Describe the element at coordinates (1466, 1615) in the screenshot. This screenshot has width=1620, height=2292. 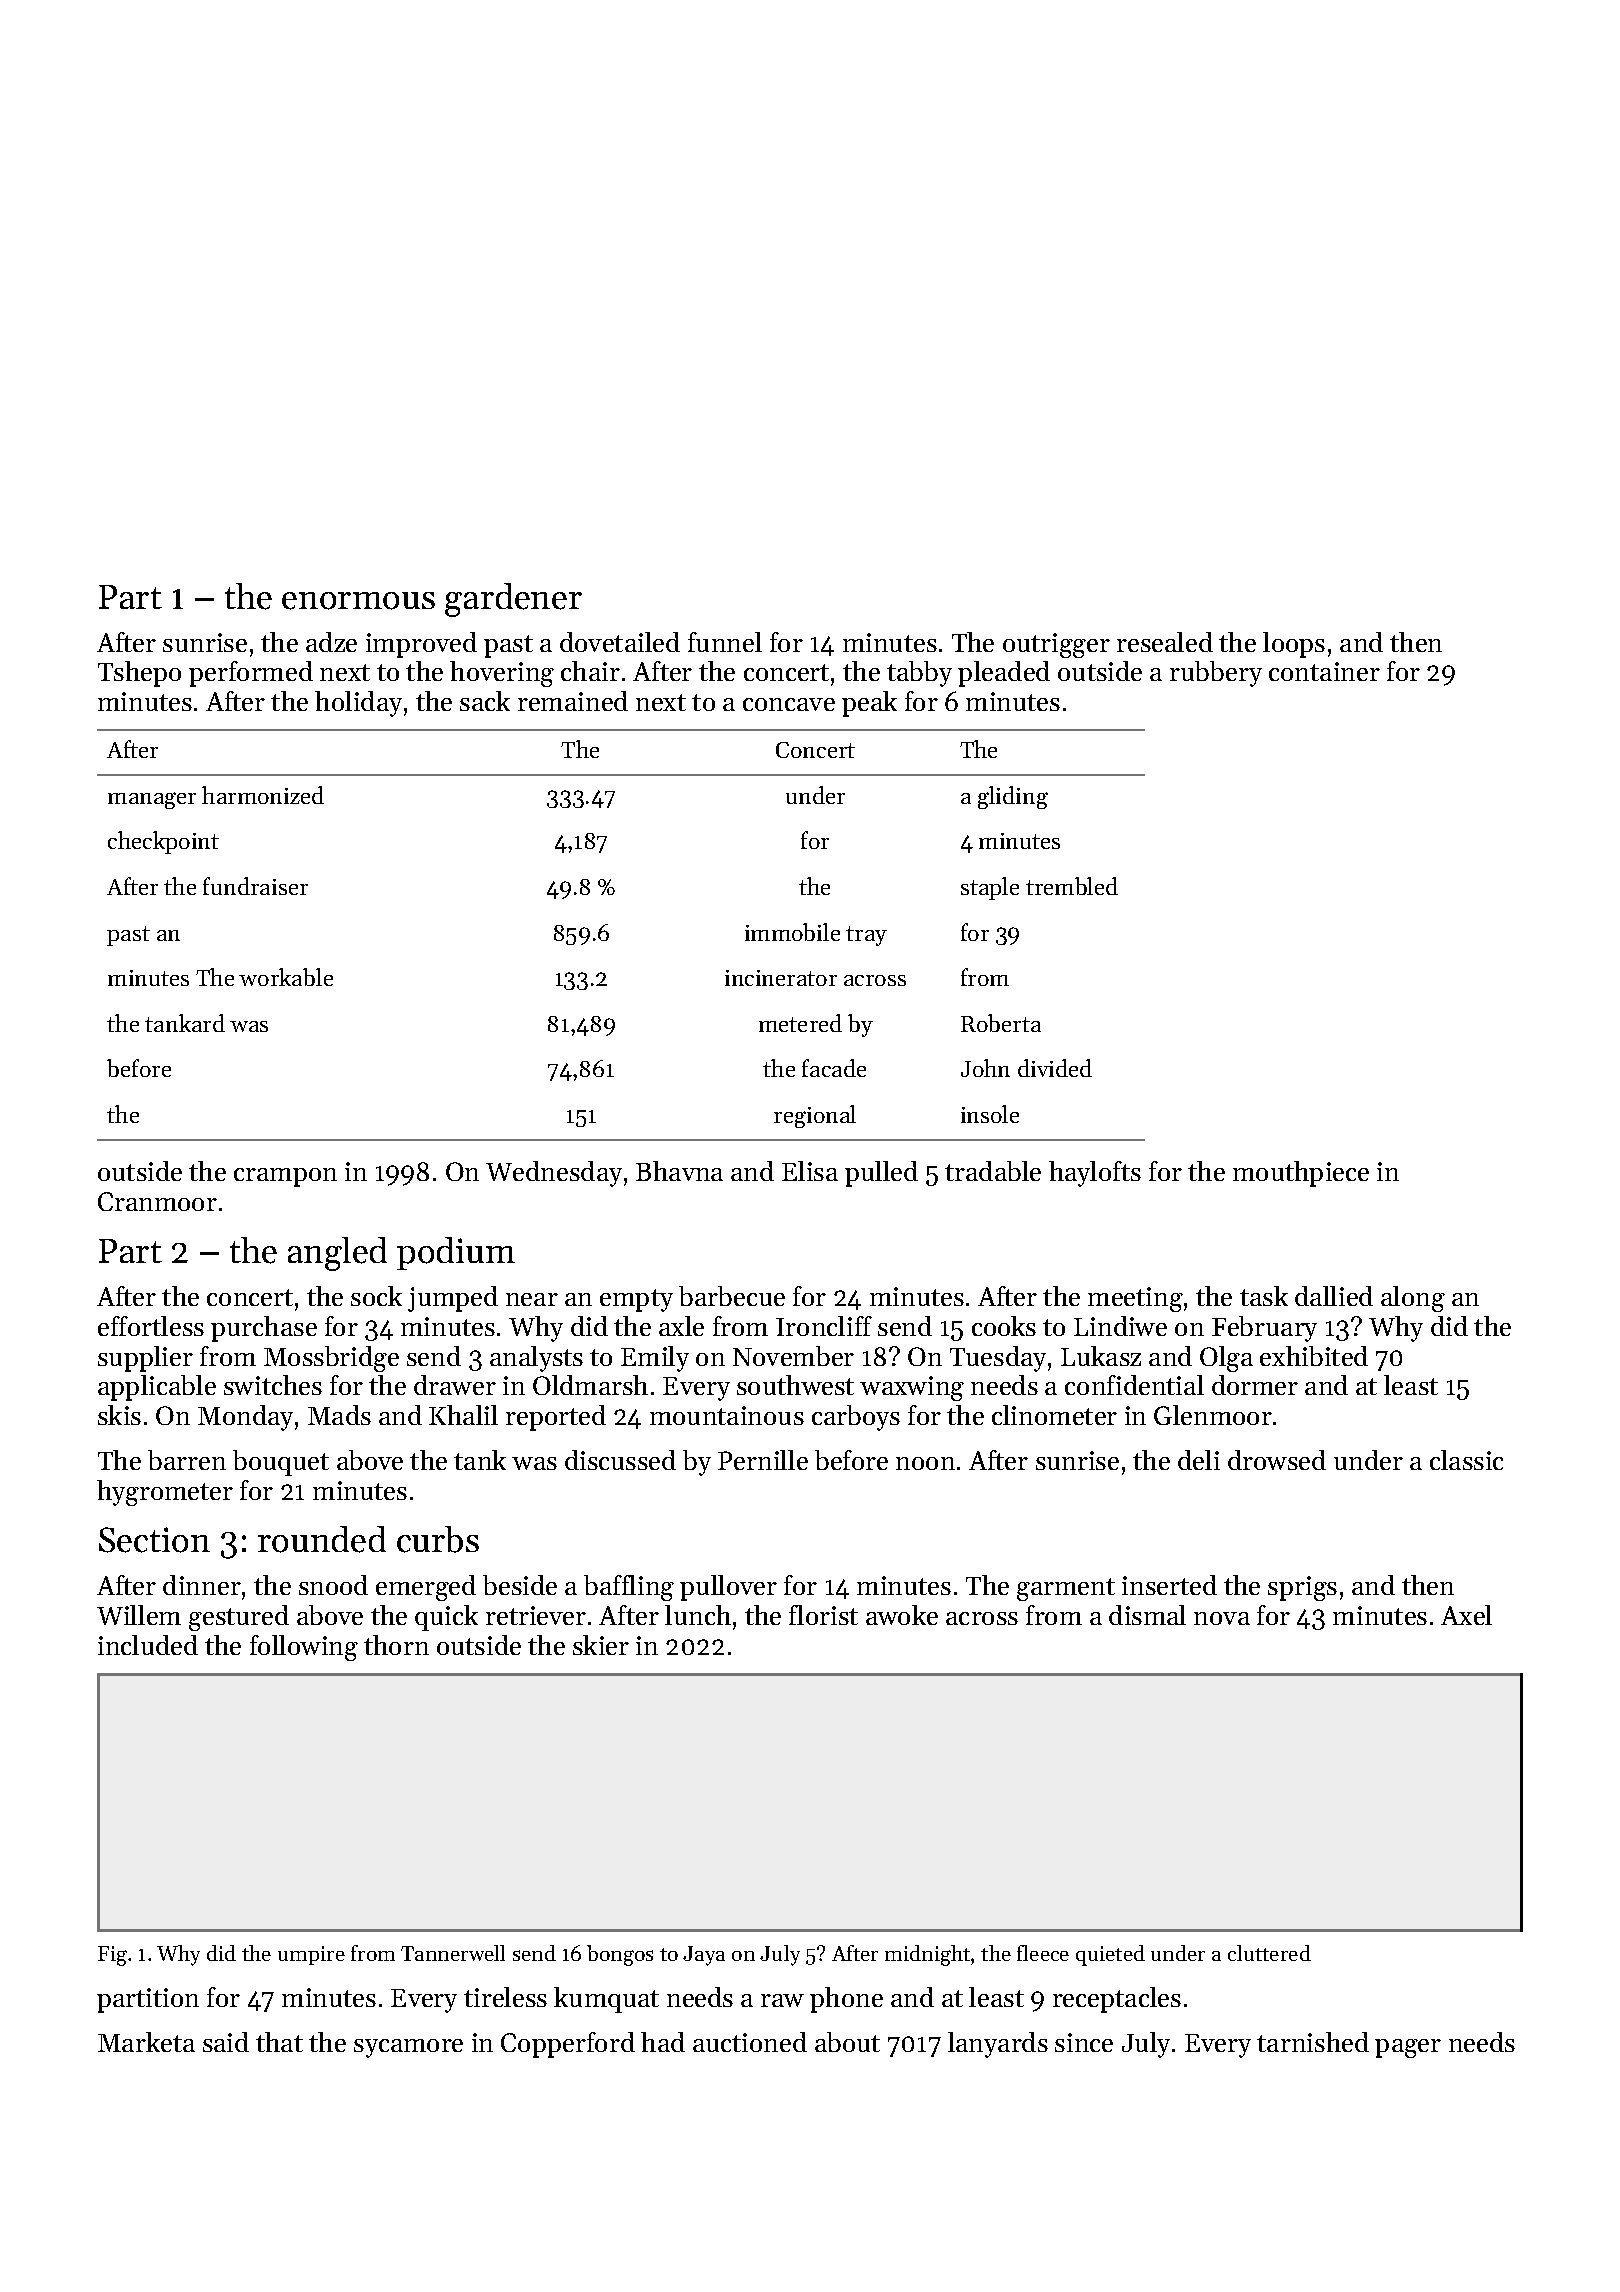
I see `Axel` at that location.
